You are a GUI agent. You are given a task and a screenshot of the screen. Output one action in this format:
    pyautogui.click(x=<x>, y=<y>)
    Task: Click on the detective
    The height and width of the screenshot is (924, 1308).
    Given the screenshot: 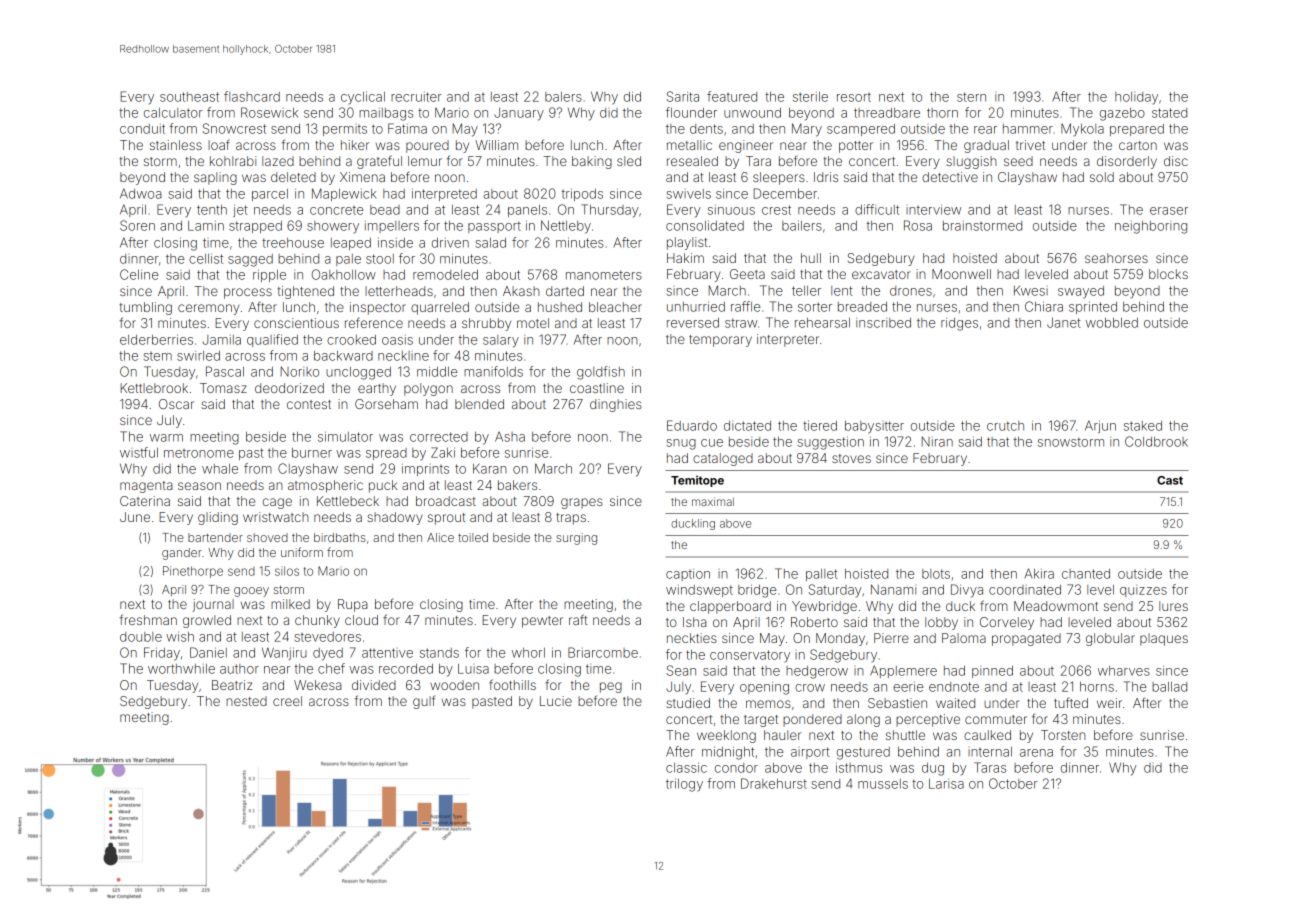 What is the action you would take?
    pyautogui.click(x=950, y=177)
